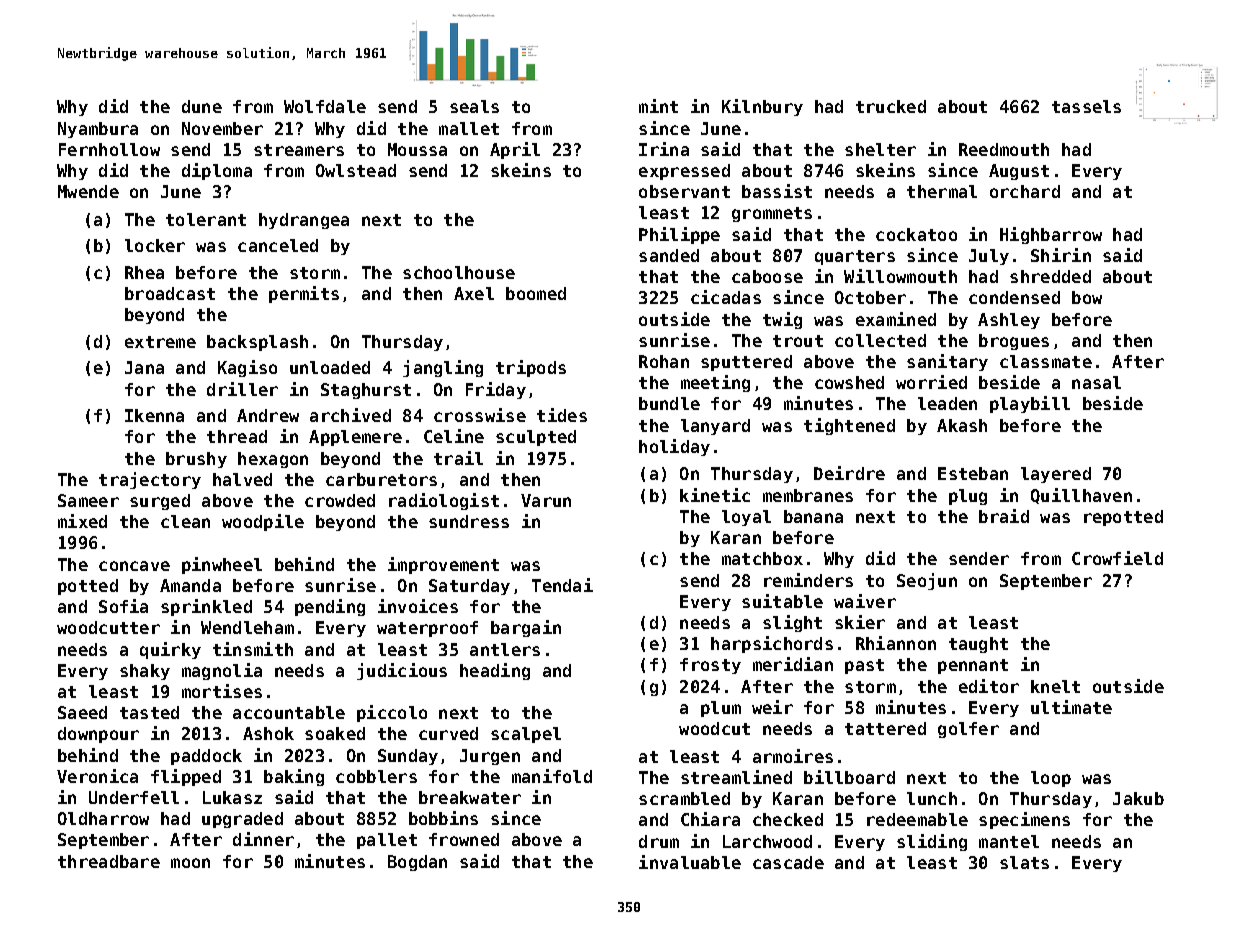 This screenshot has height=952, width=1233. What do you see at coordinates (459, 272) in the screenshot?
I see `schoolhouse` at bounding box center [459, 272].
